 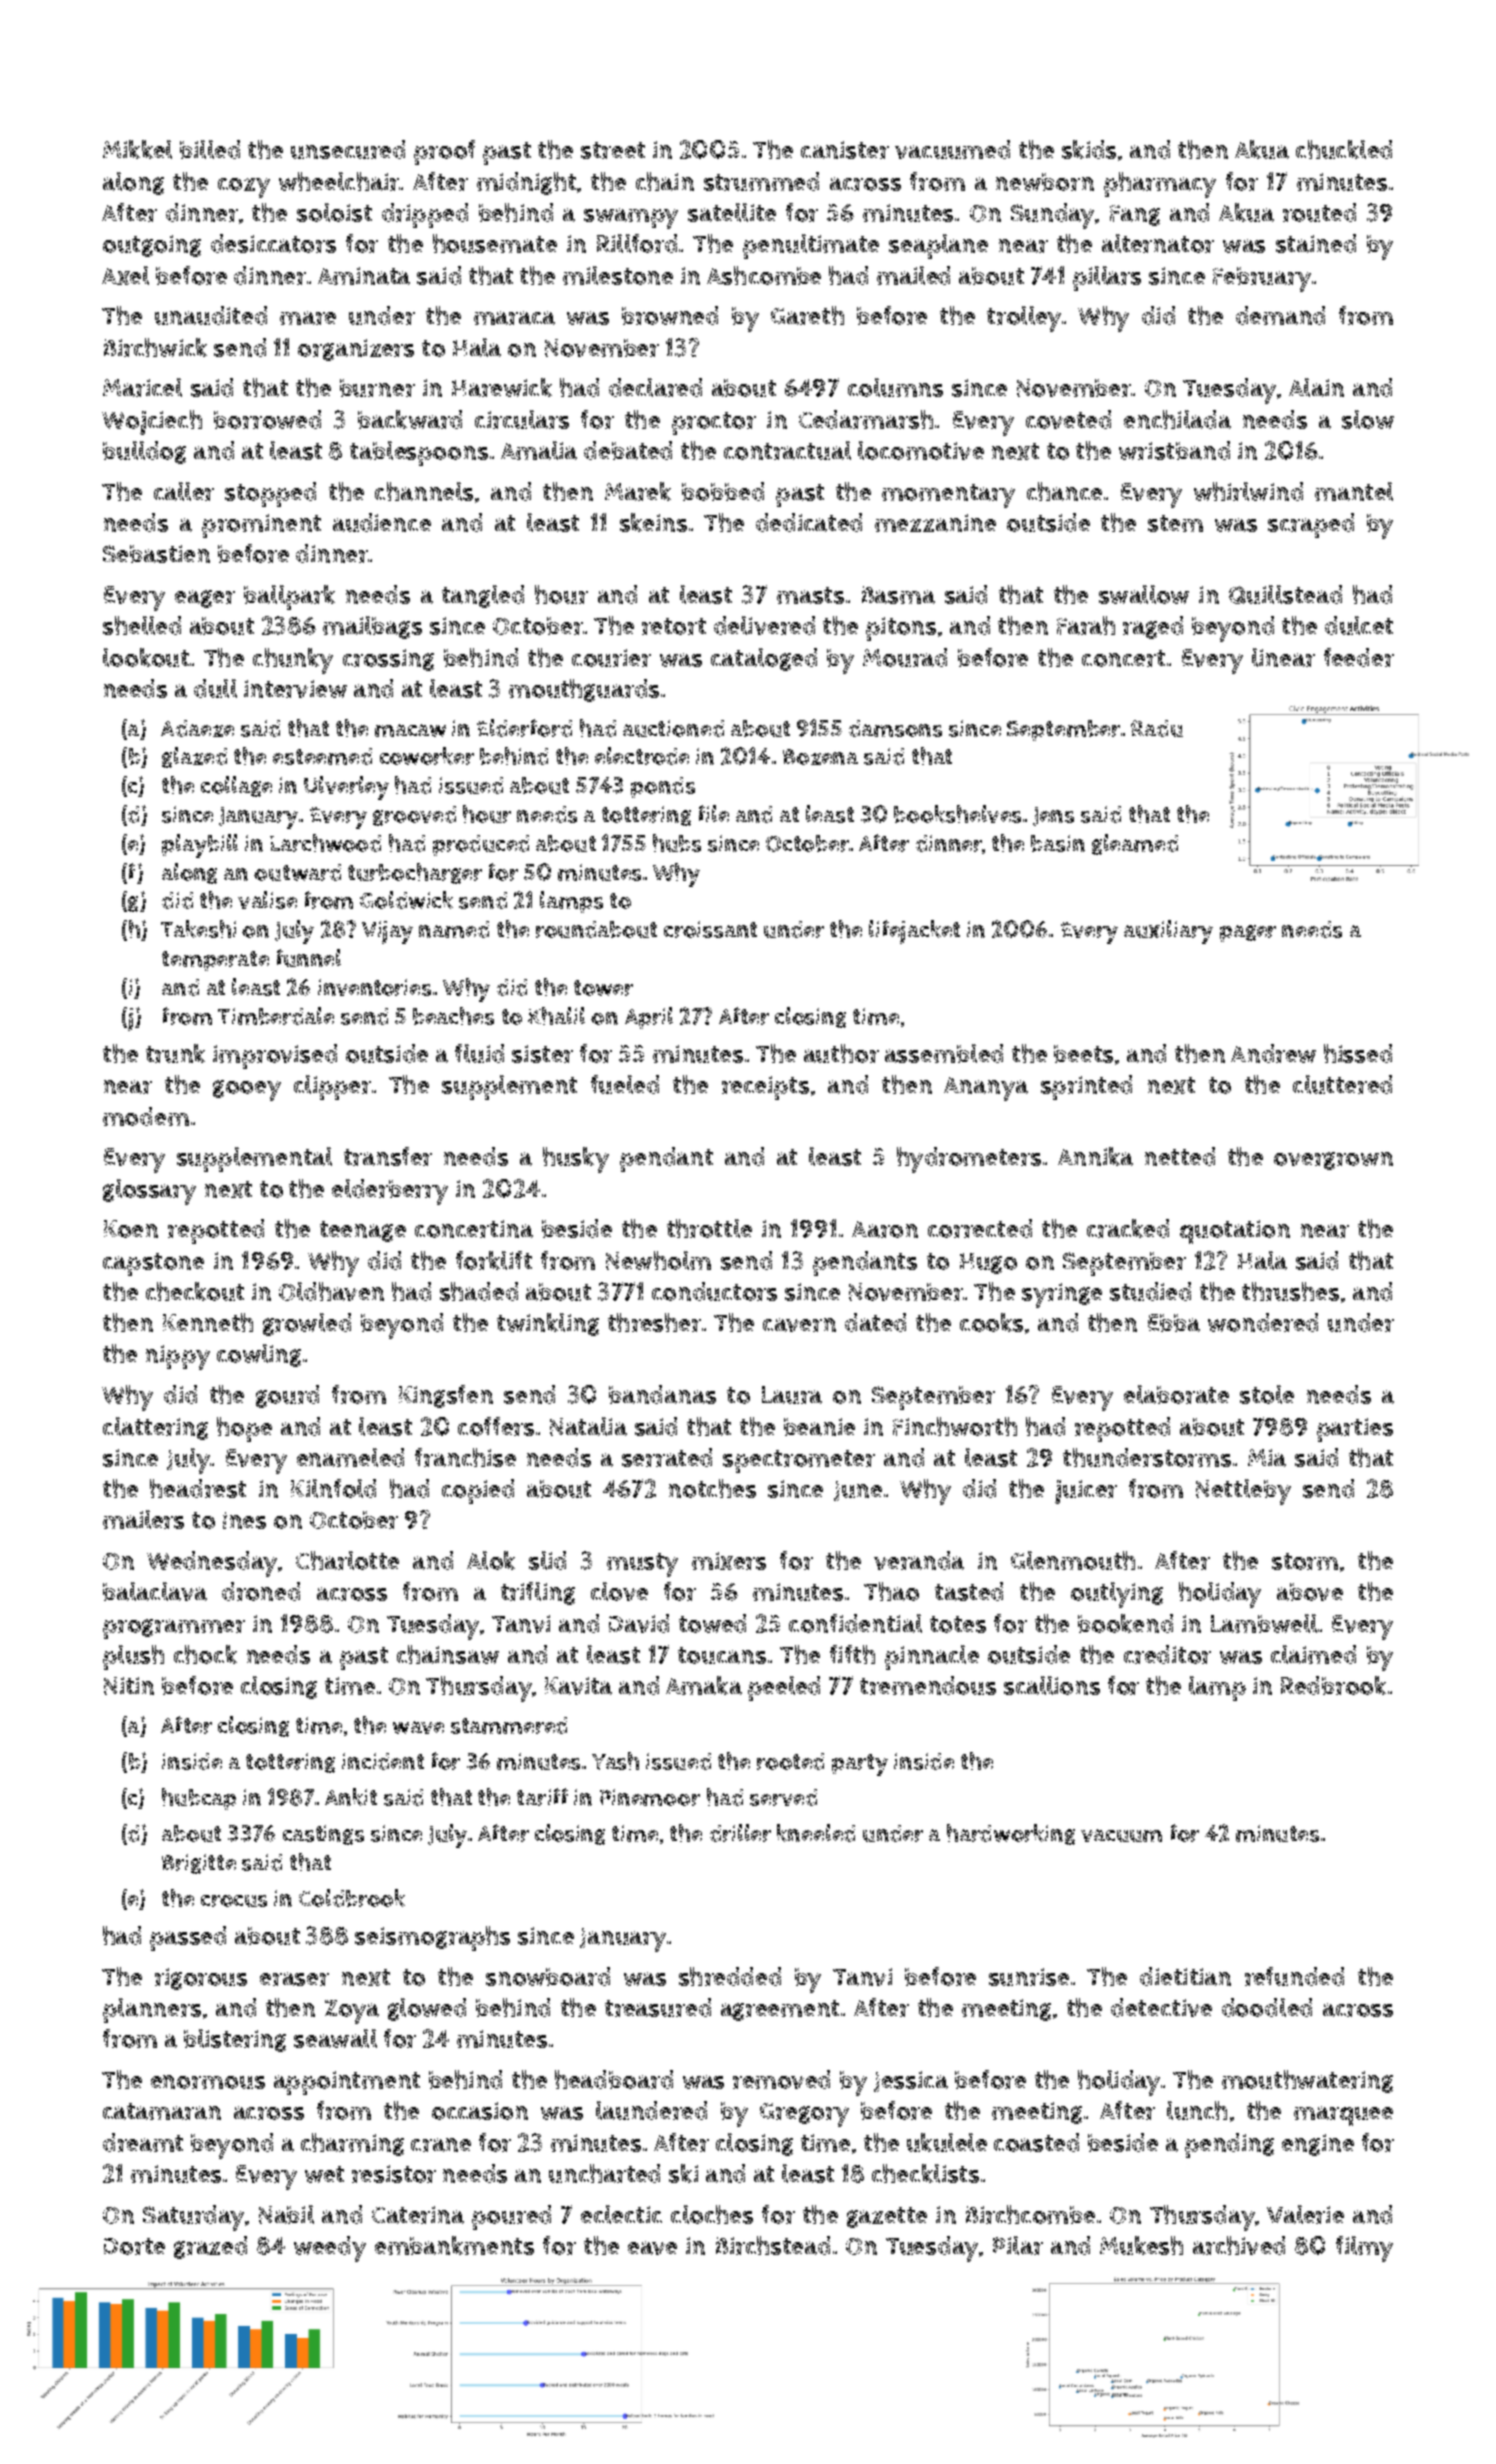 I want to click on stained, so click(x=1316, y=243).
